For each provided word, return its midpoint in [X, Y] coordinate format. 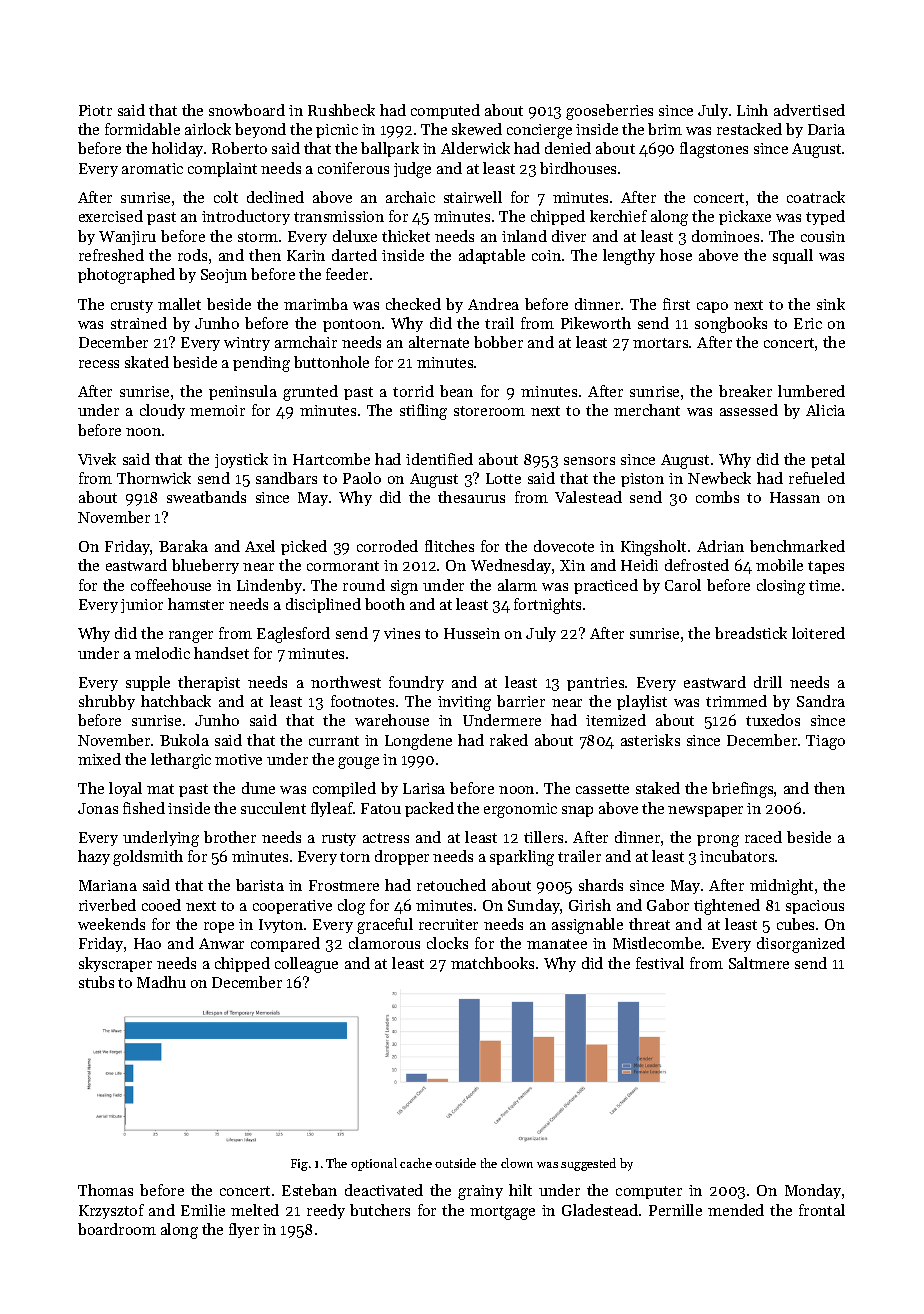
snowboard [247, 110]
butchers [380, 1210]
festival [660, 963]
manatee [557, 944]
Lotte [503, 478]
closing [781, 587]
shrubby [107, 702]
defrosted [697, 565]
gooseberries [609, 112]
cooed [161, 905]
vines [402, 633]
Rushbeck [341, 110]
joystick [241, 460]
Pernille [675, 1210]
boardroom [117, 1229]
